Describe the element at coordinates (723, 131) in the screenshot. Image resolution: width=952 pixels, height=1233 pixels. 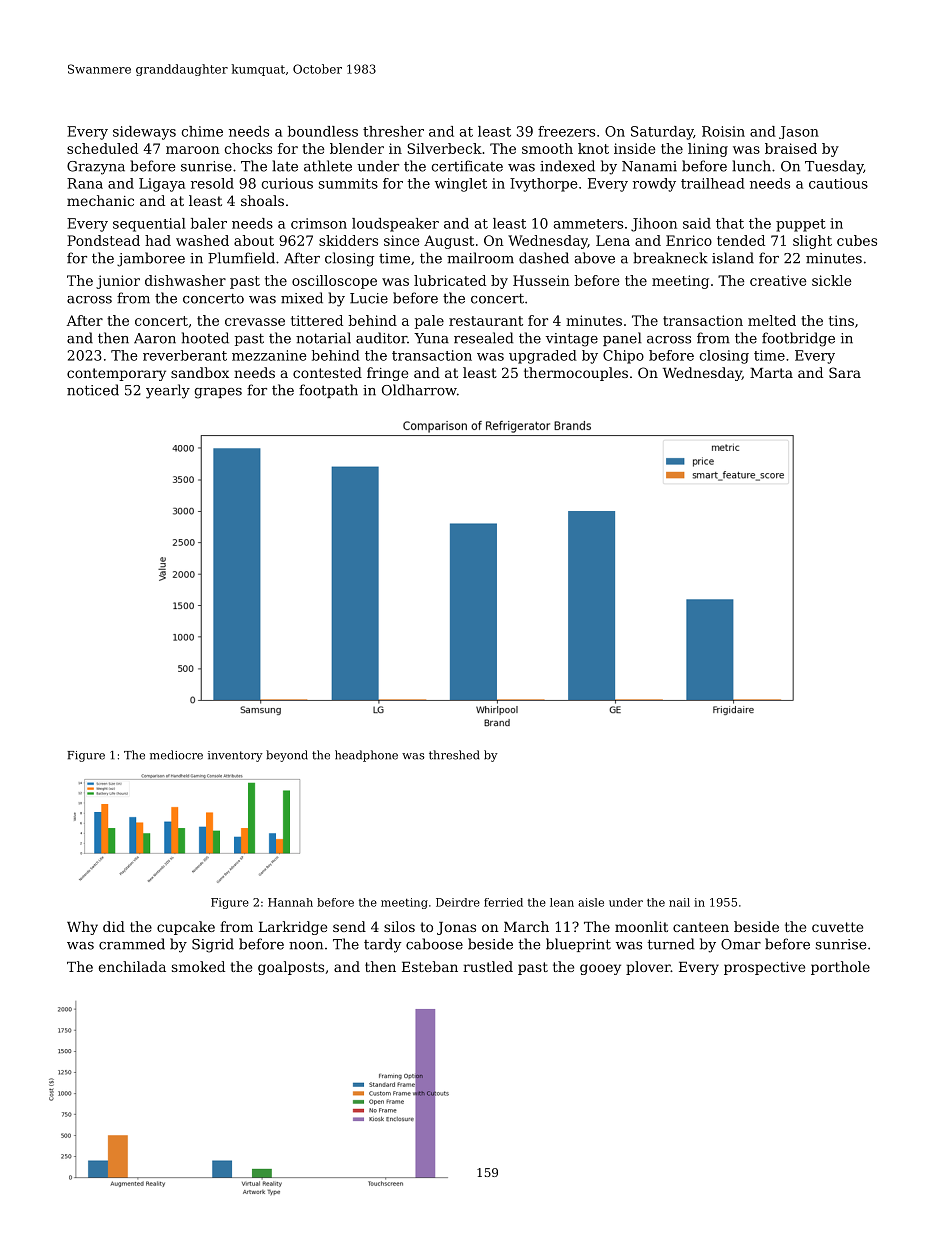
I see `Roisin` at that location.
